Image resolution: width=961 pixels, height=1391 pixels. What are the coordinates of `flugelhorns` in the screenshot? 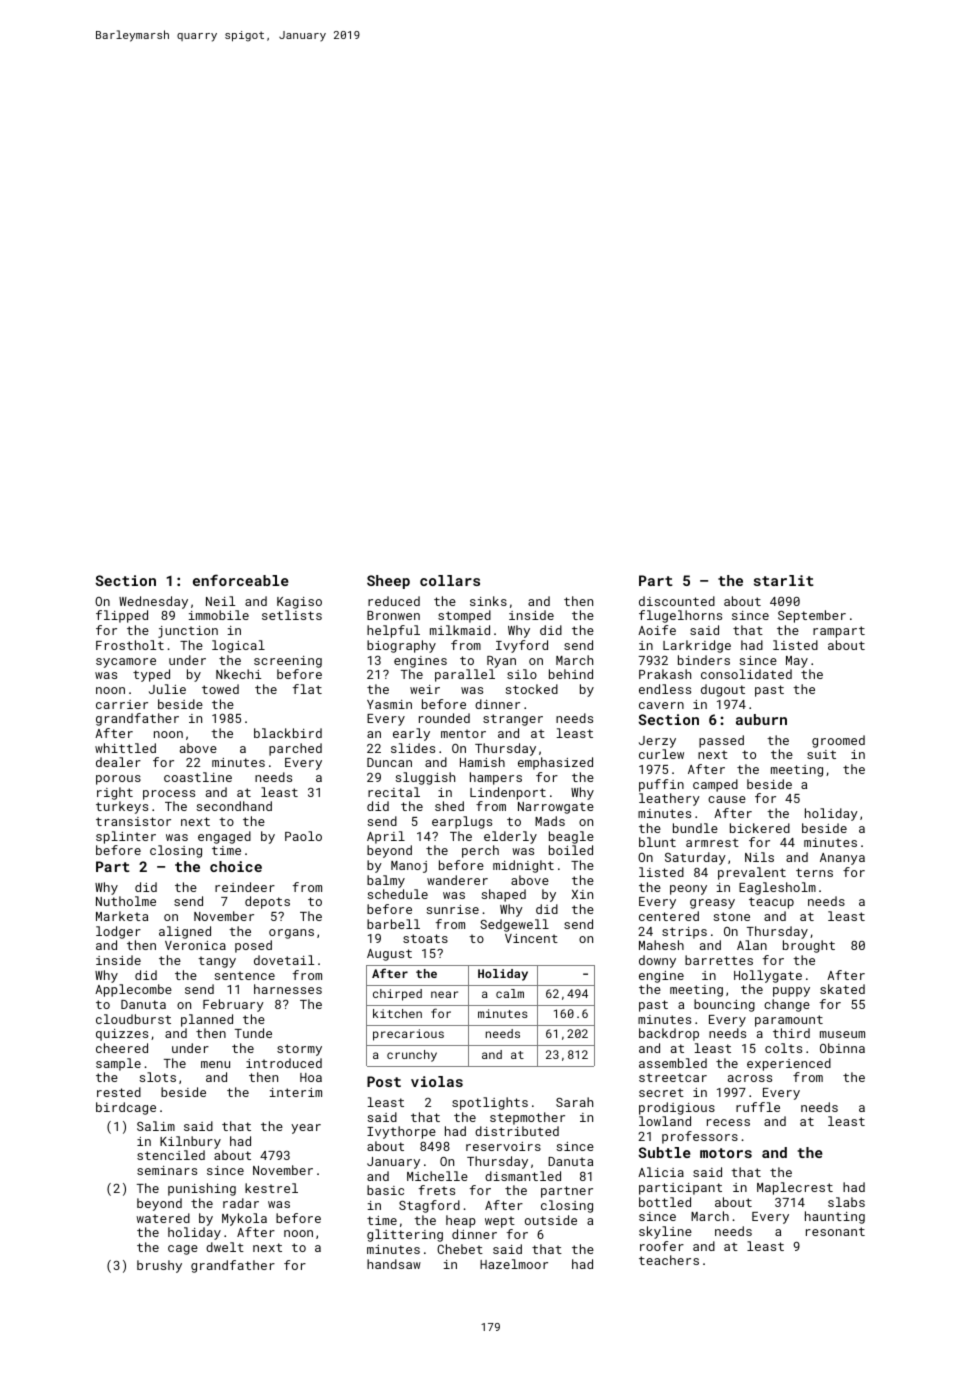 It's located at (680, 616).
